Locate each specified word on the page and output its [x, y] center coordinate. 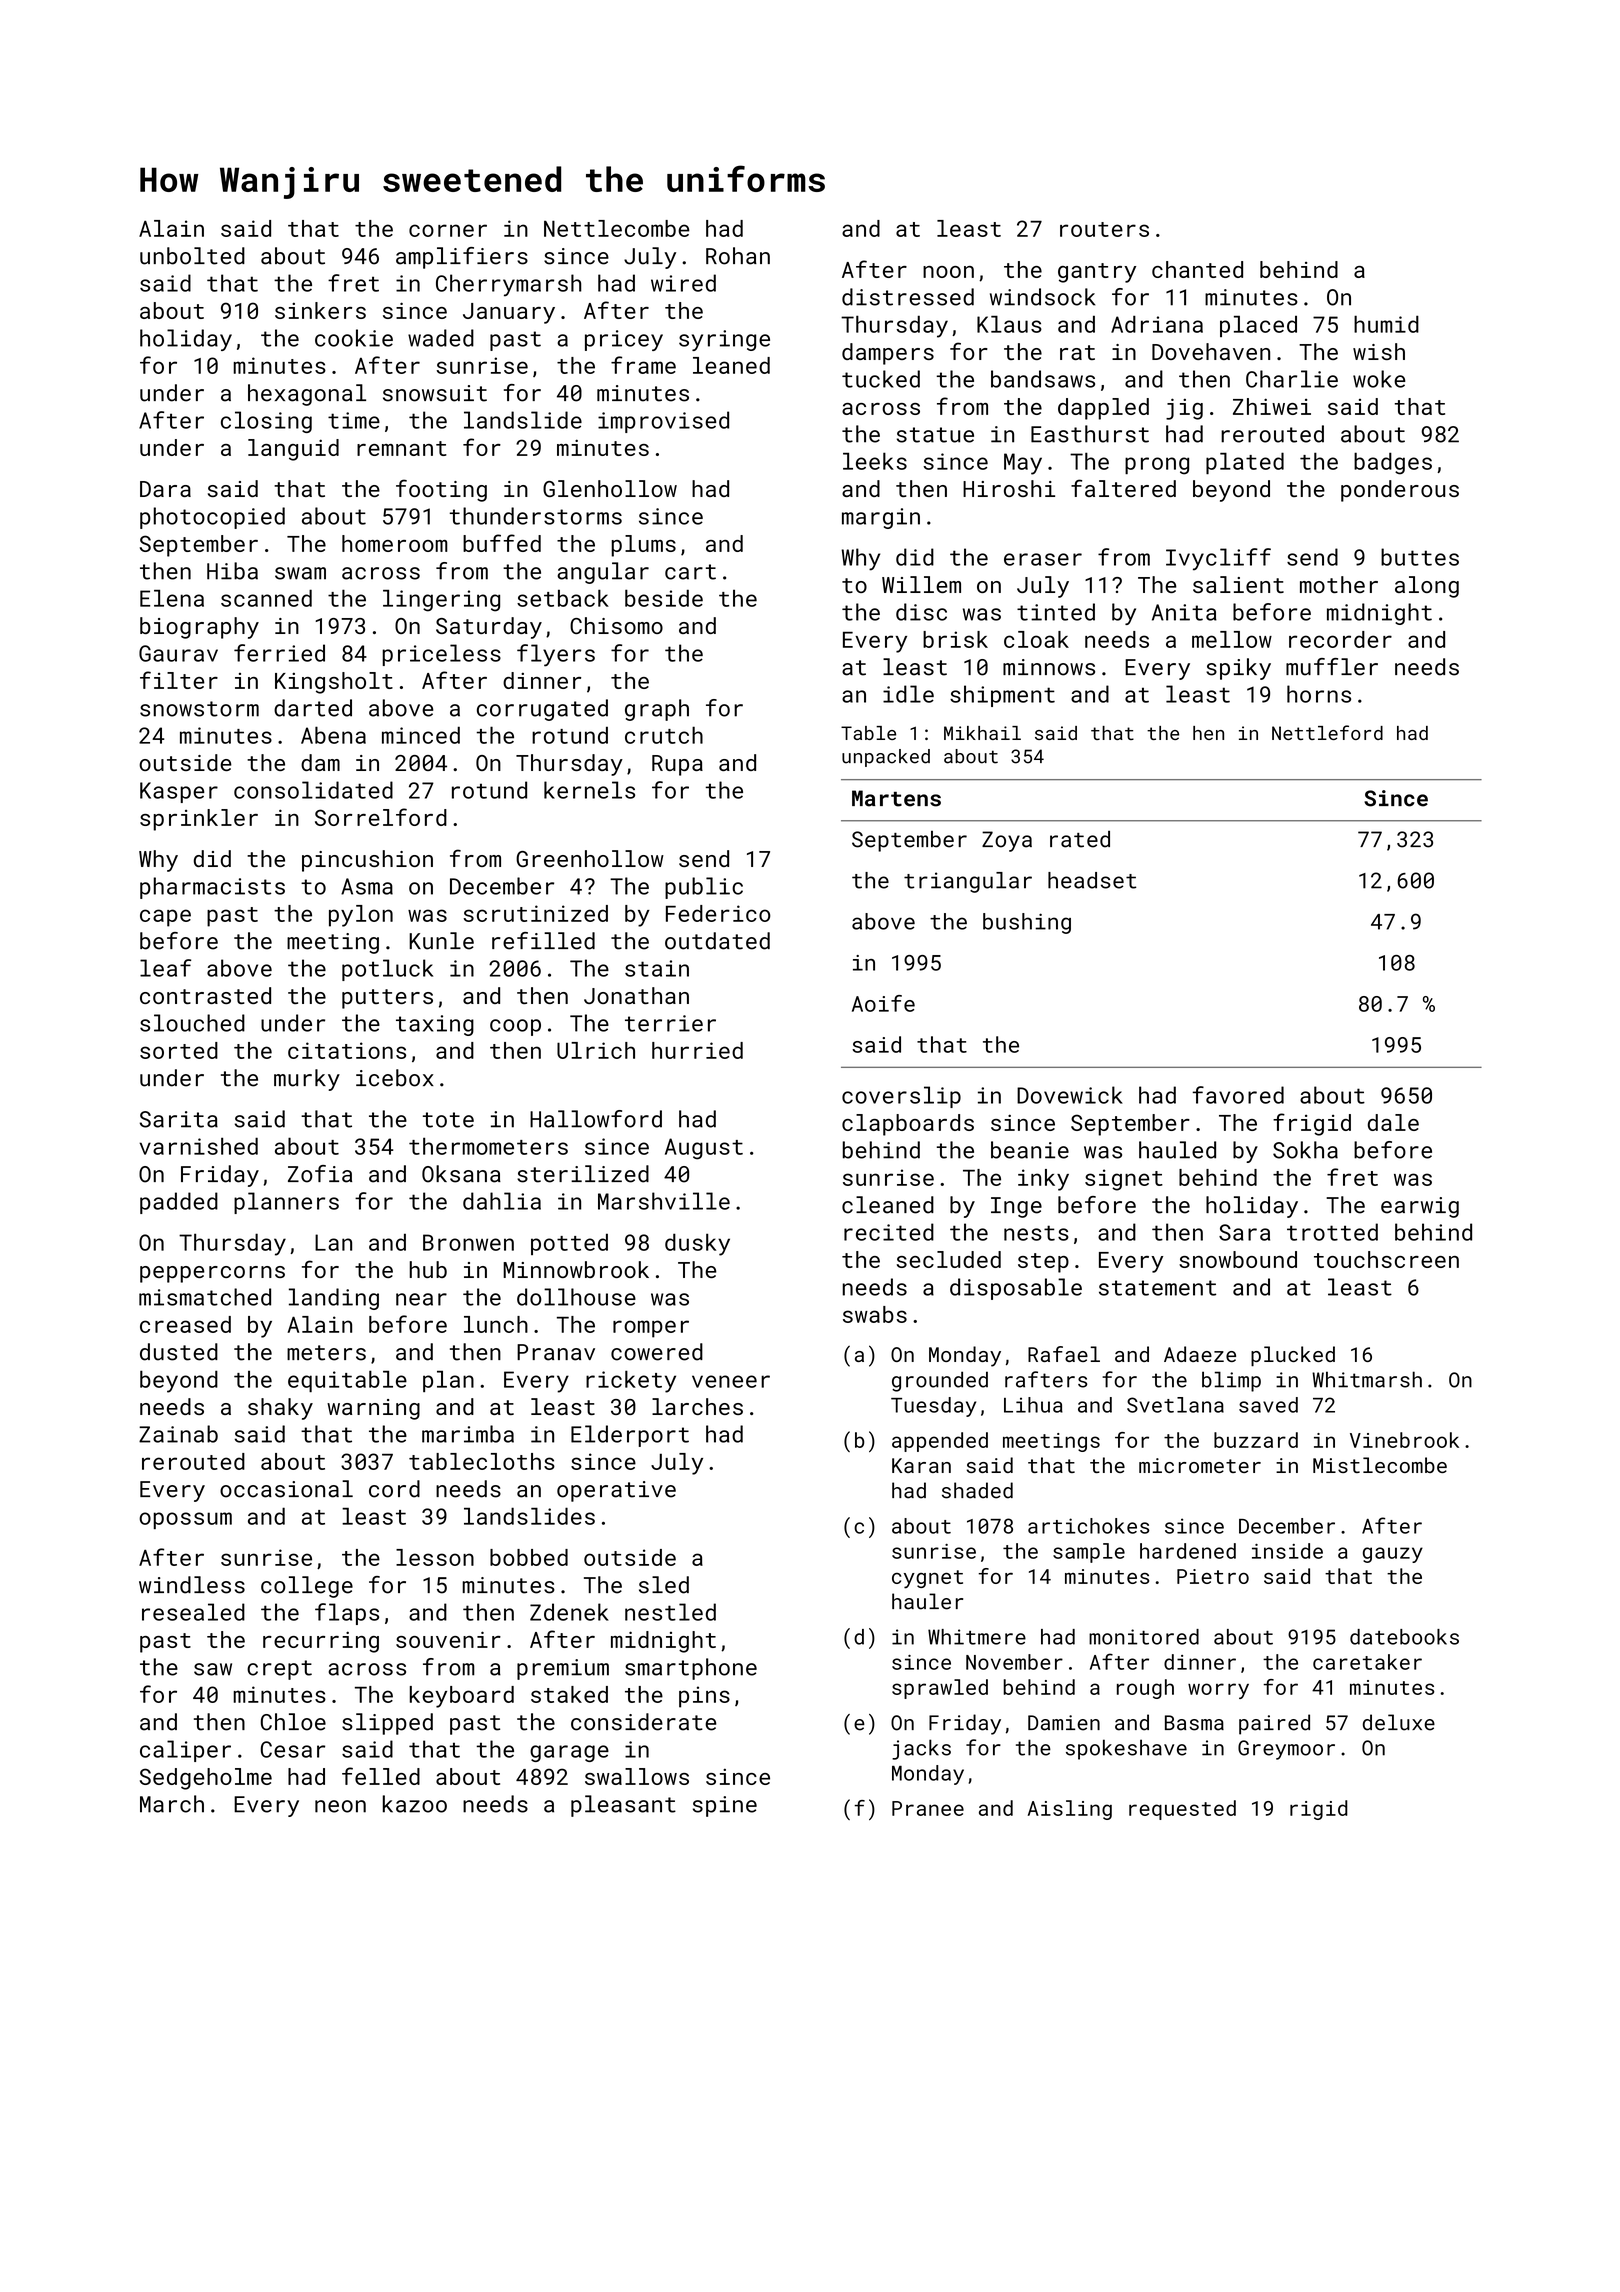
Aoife [883, 1003]
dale [1393, 1122]
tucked [881, 379]
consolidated [313, 790]
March [172, 1804]
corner [448, 230]
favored [1238, 1095]
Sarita [179, 1119]
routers [1104, 229]
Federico [718, 913]
